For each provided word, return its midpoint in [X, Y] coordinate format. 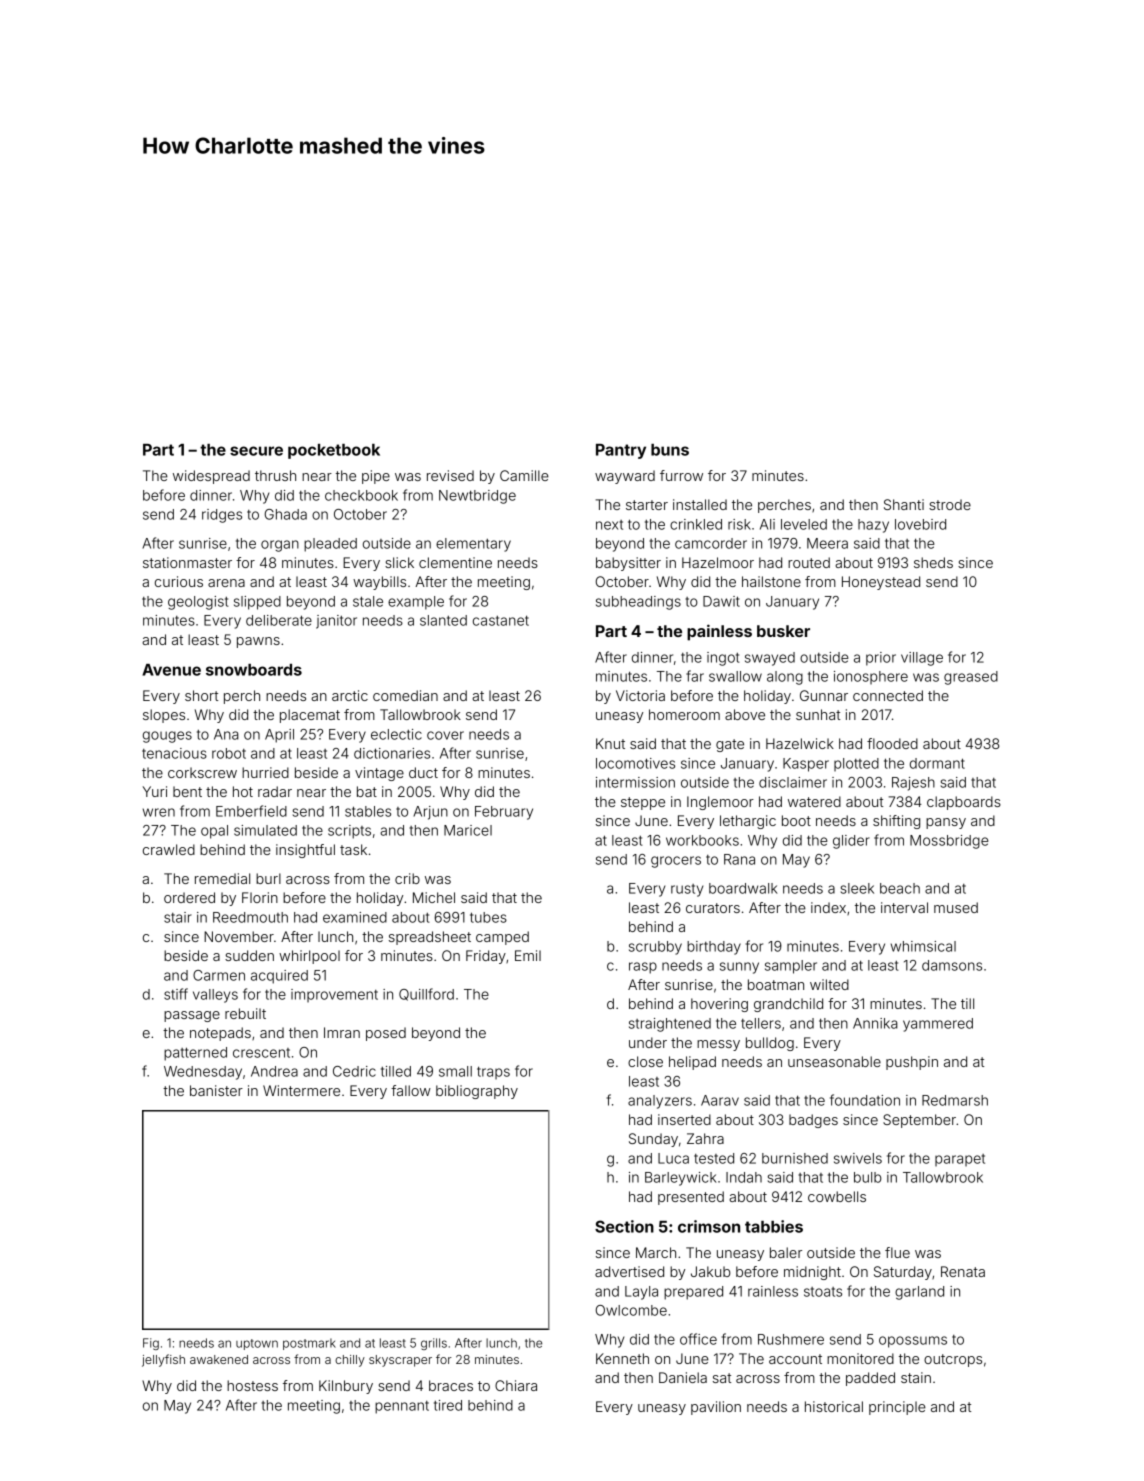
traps [493, 1072]
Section [624, 1226]
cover [445, 735]
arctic [350, 695]
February [504, 813]
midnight [812, 1273]
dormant [937, 763]
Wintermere [301, 1090]
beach [900, 888]
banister [216, 1090]
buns [670, 450]
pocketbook [334, 451]
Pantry [621, 451]
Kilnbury [346, 1387]
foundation [865, 1100]
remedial [222, 878]
